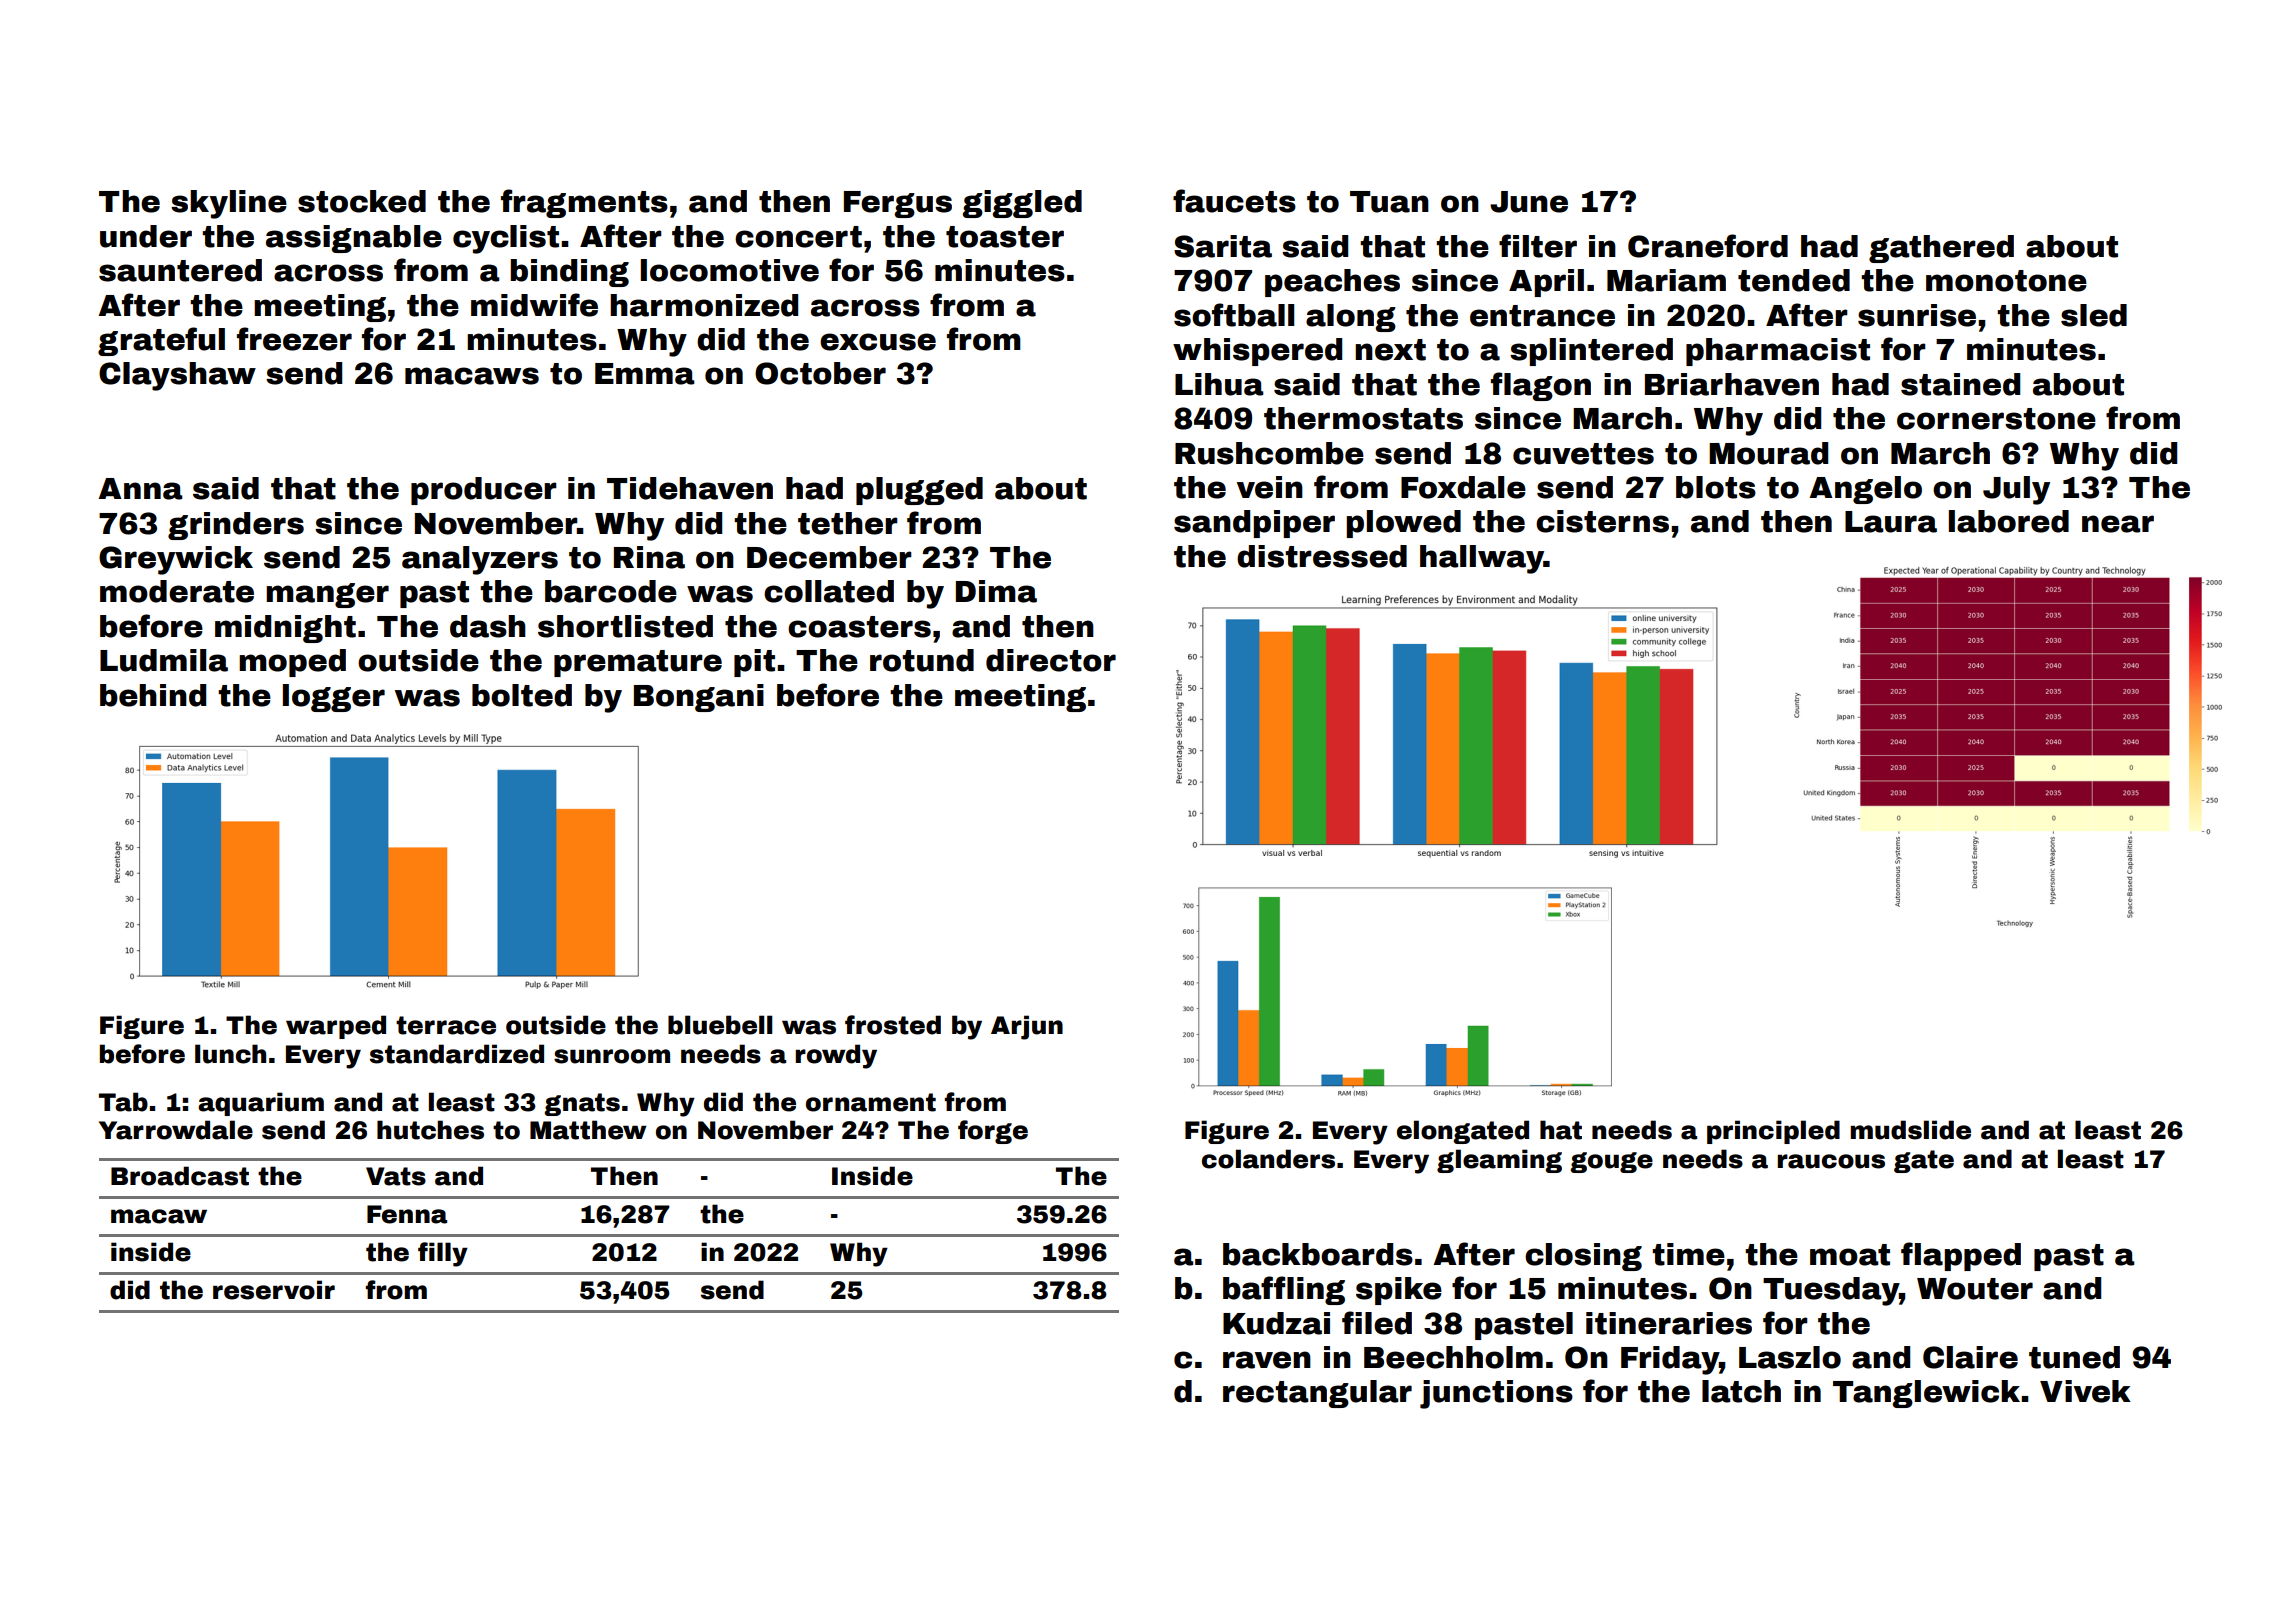  I want to click on mudslide, so click(1910, 1130).
